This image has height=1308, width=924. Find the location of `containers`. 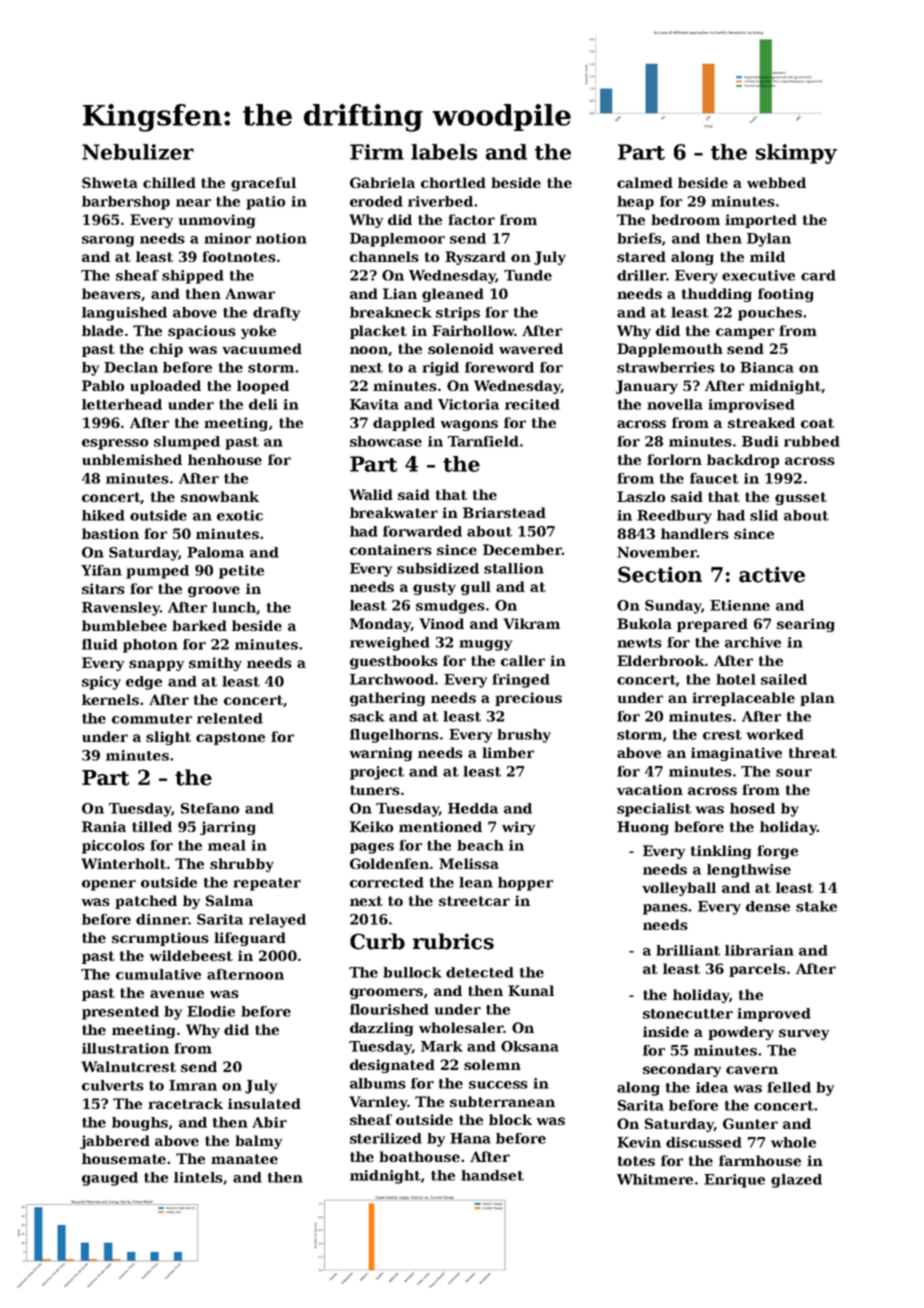

containers is located at coordinates (391, 549).
